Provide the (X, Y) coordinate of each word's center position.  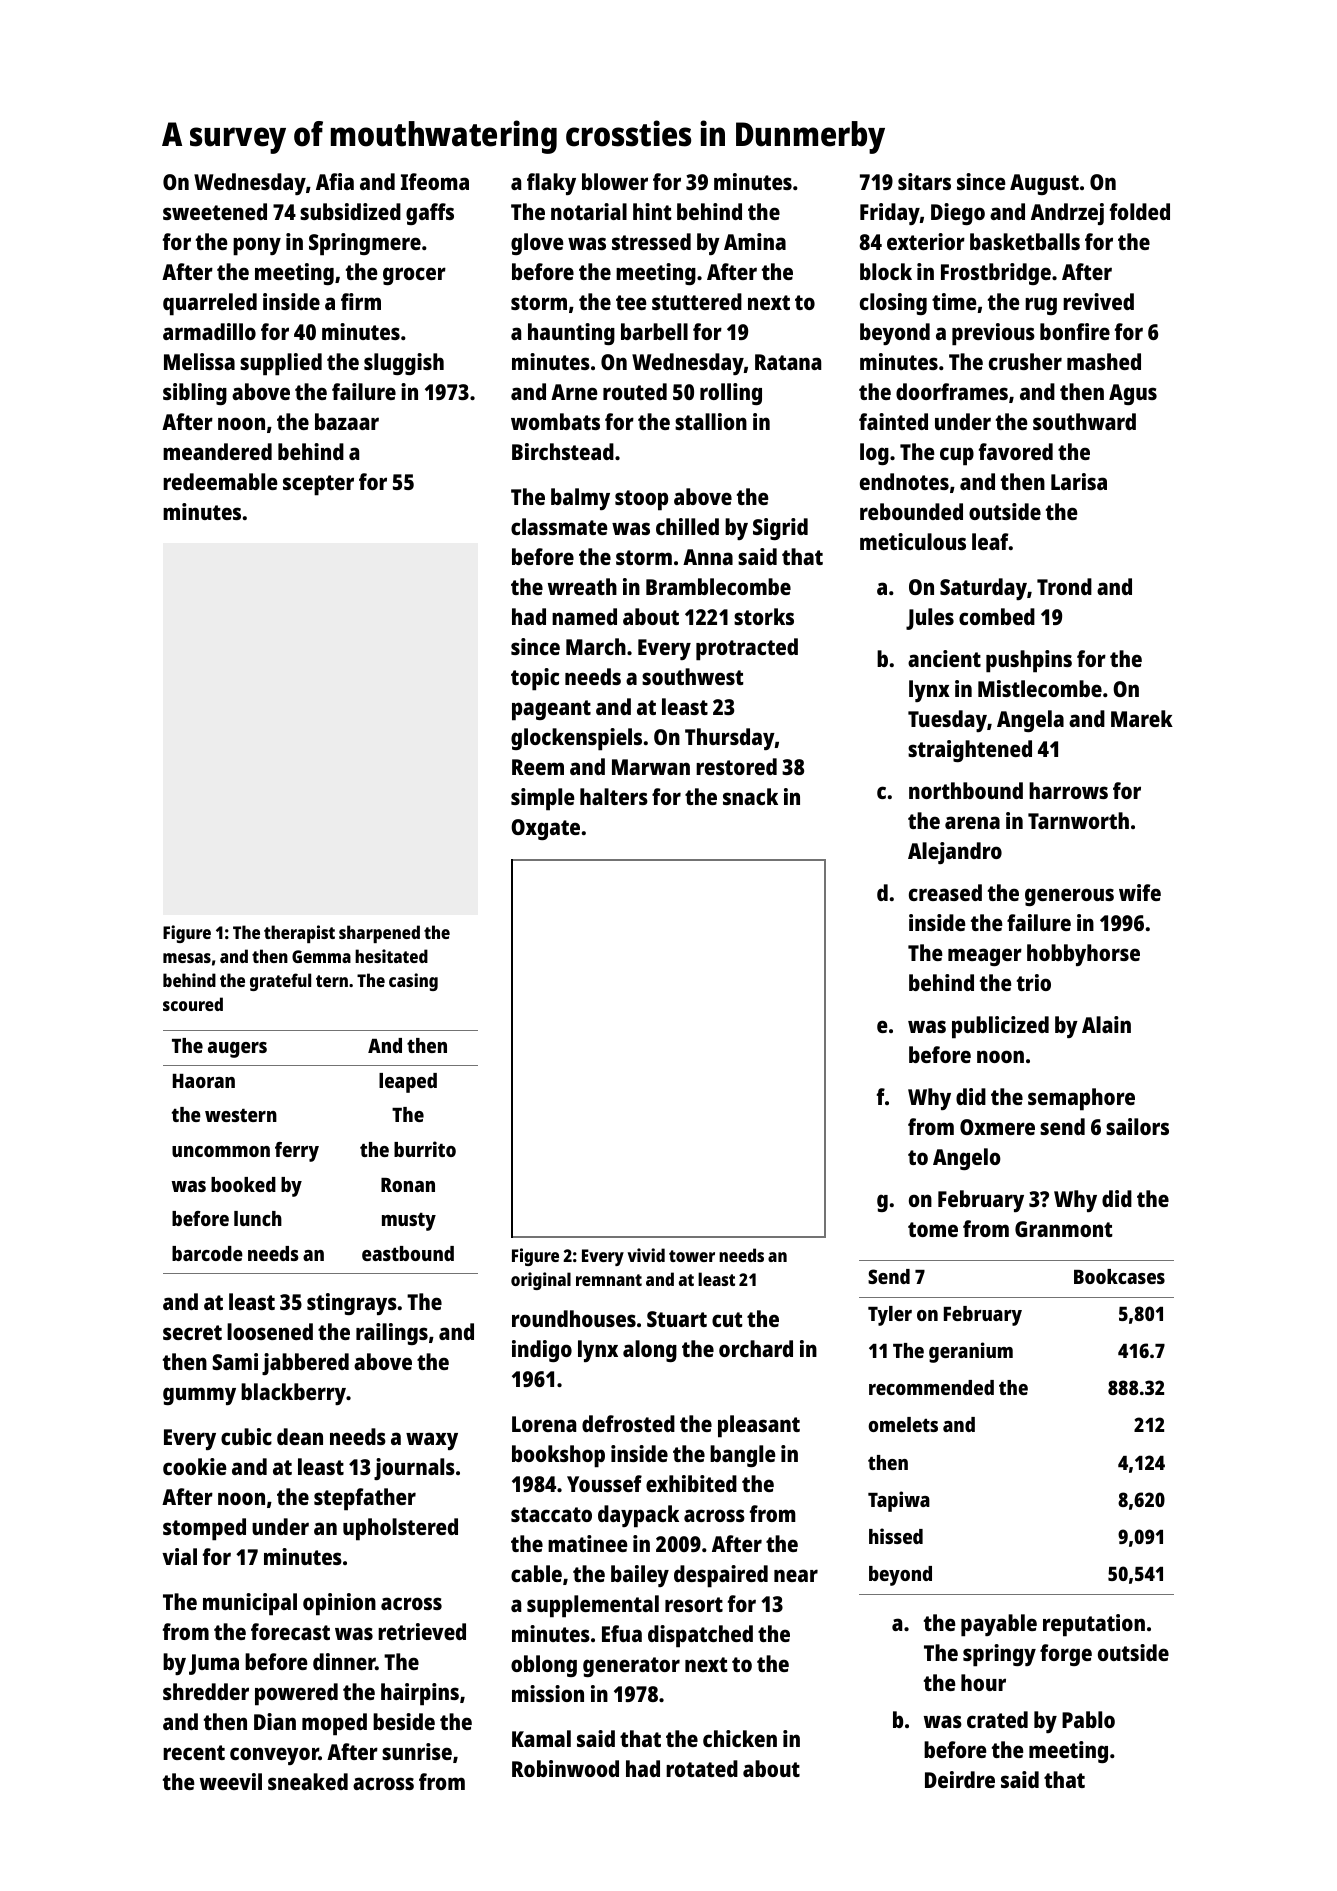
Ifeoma (435, 181)
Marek (1142, 718)
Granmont (1063, 1229)
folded (1140, 211)
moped (334, 1724)
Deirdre (960, 1779)
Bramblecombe (718, 586)
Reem (538, 767)
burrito (425, 1149)
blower (615, 181)
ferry (297, 1152)
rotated (702, 1768)
